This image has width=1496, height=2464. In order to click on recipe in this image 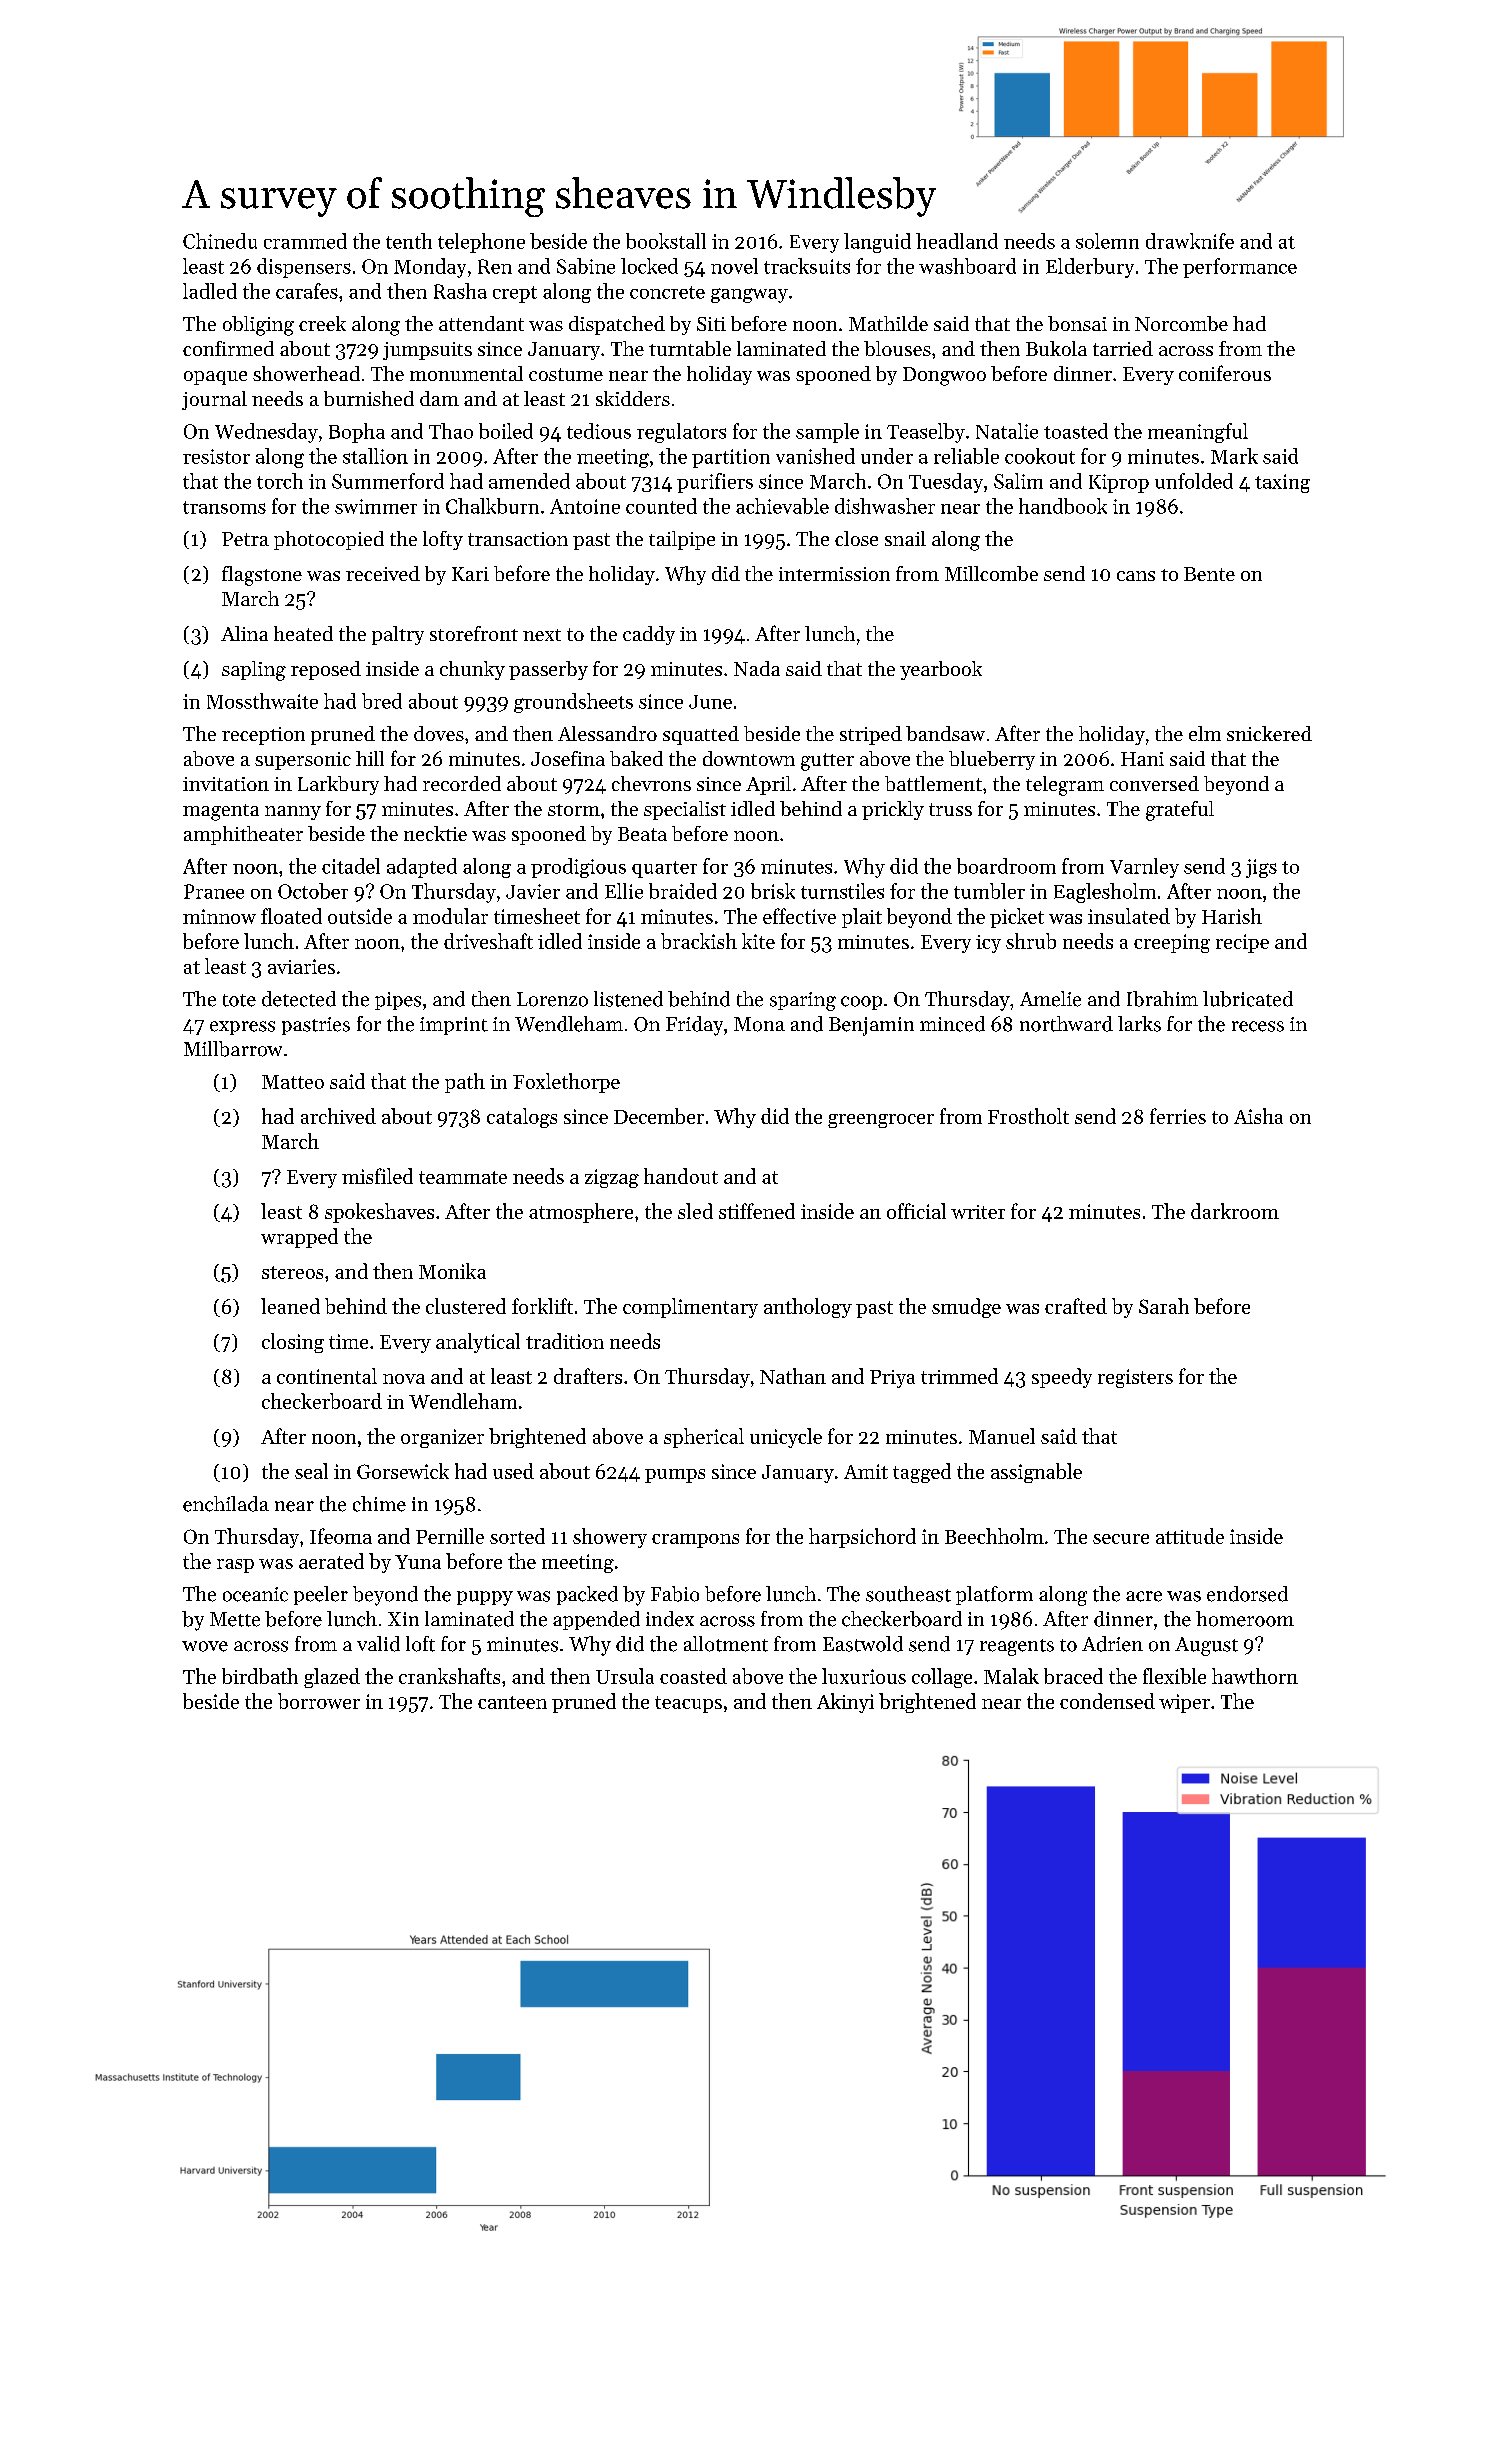, I will do `click(1242, 943)`.
